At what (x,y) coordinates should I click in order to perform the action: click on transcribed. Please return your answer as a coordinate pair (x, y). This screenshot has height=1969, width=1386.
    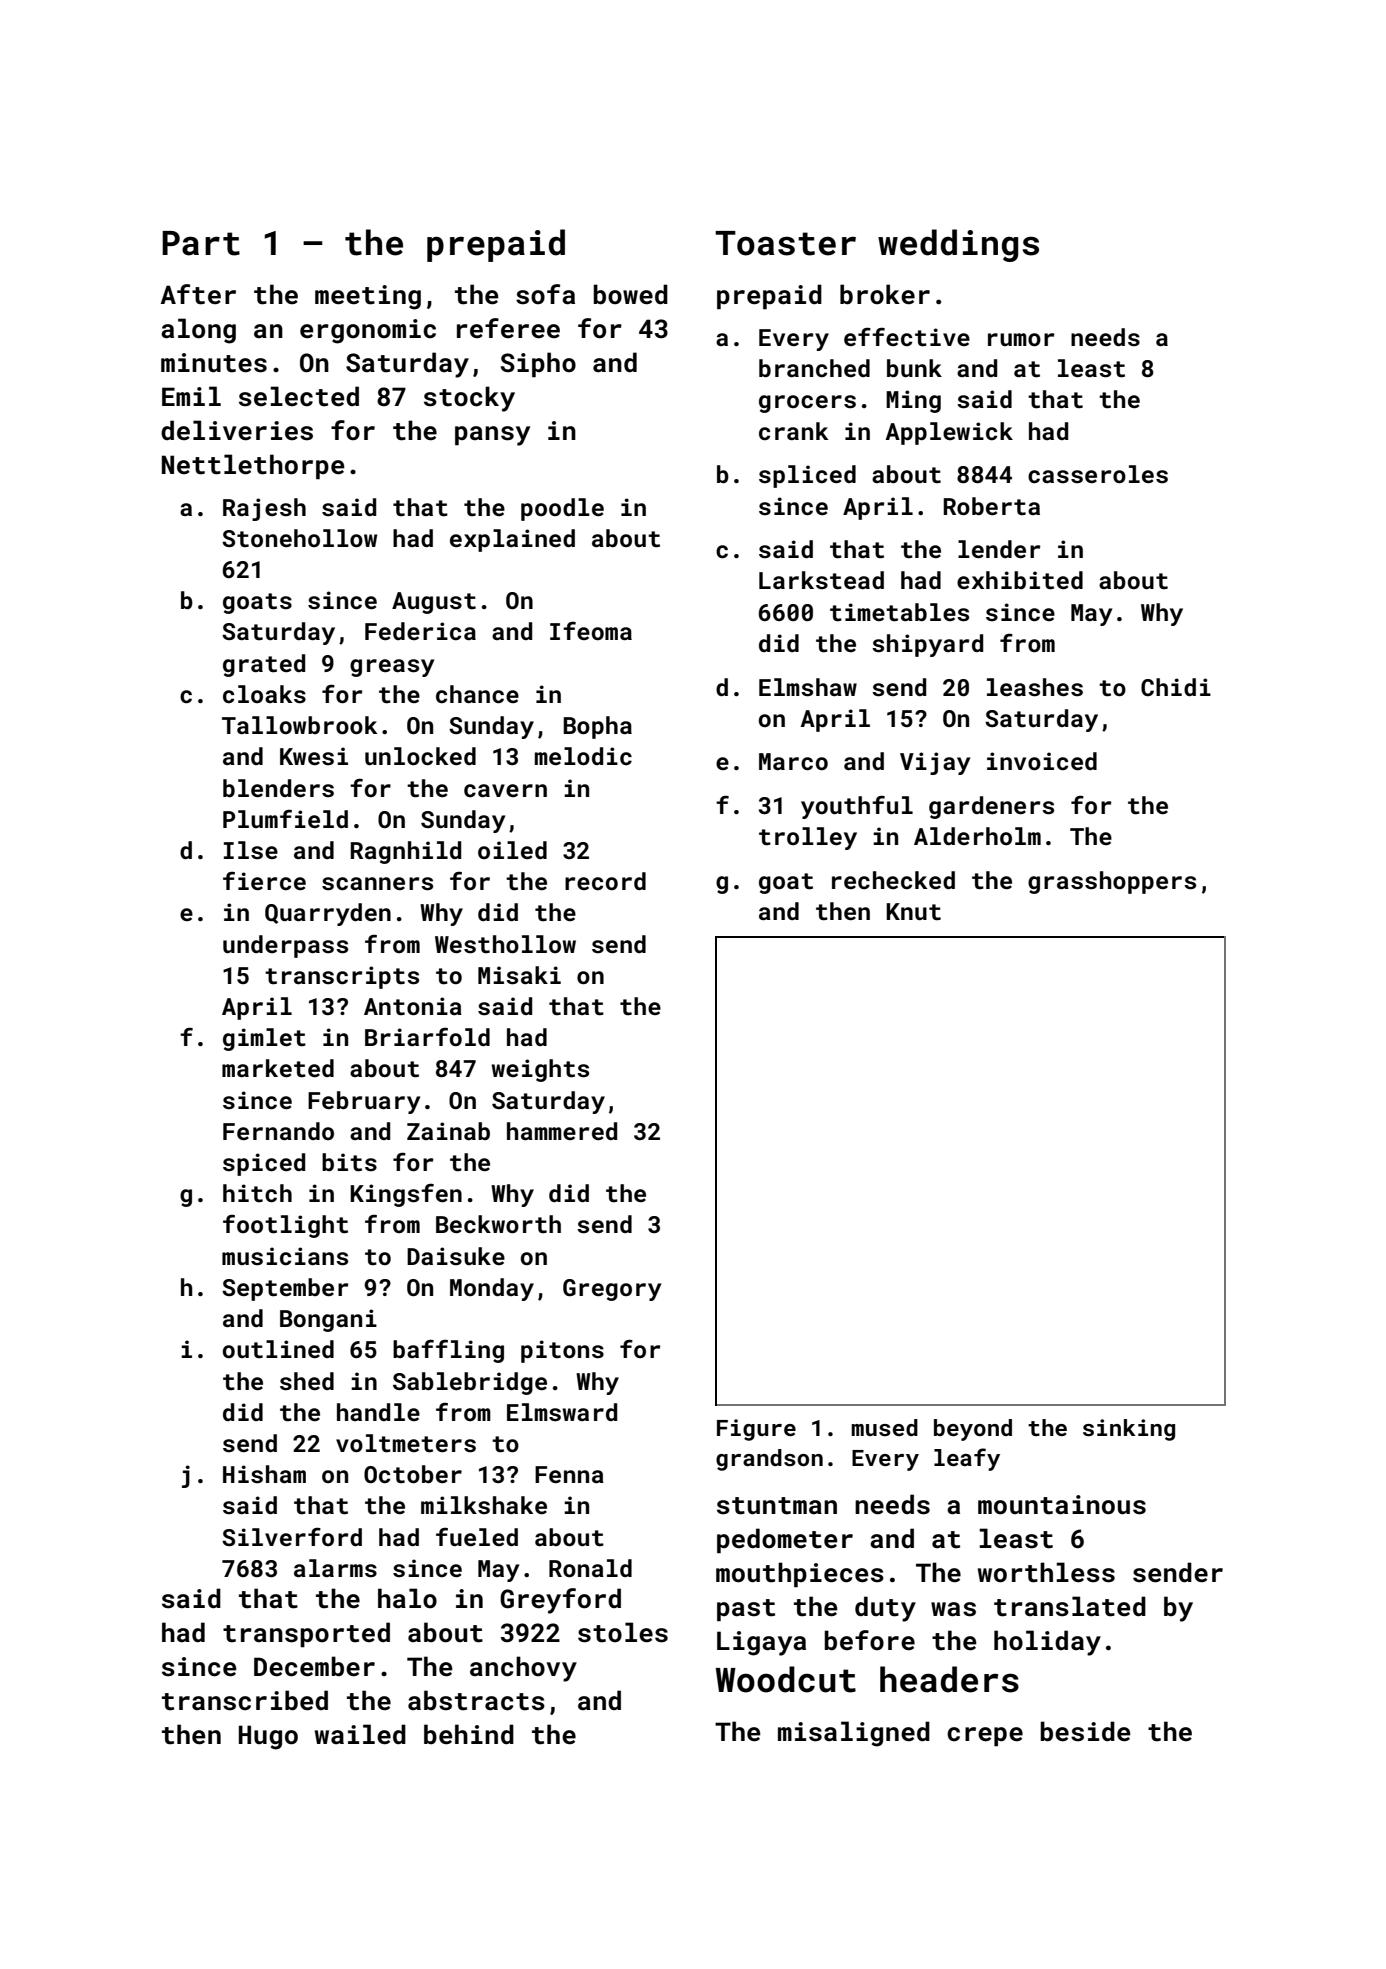
    Looking at the image, I should click on (245, 1700).
